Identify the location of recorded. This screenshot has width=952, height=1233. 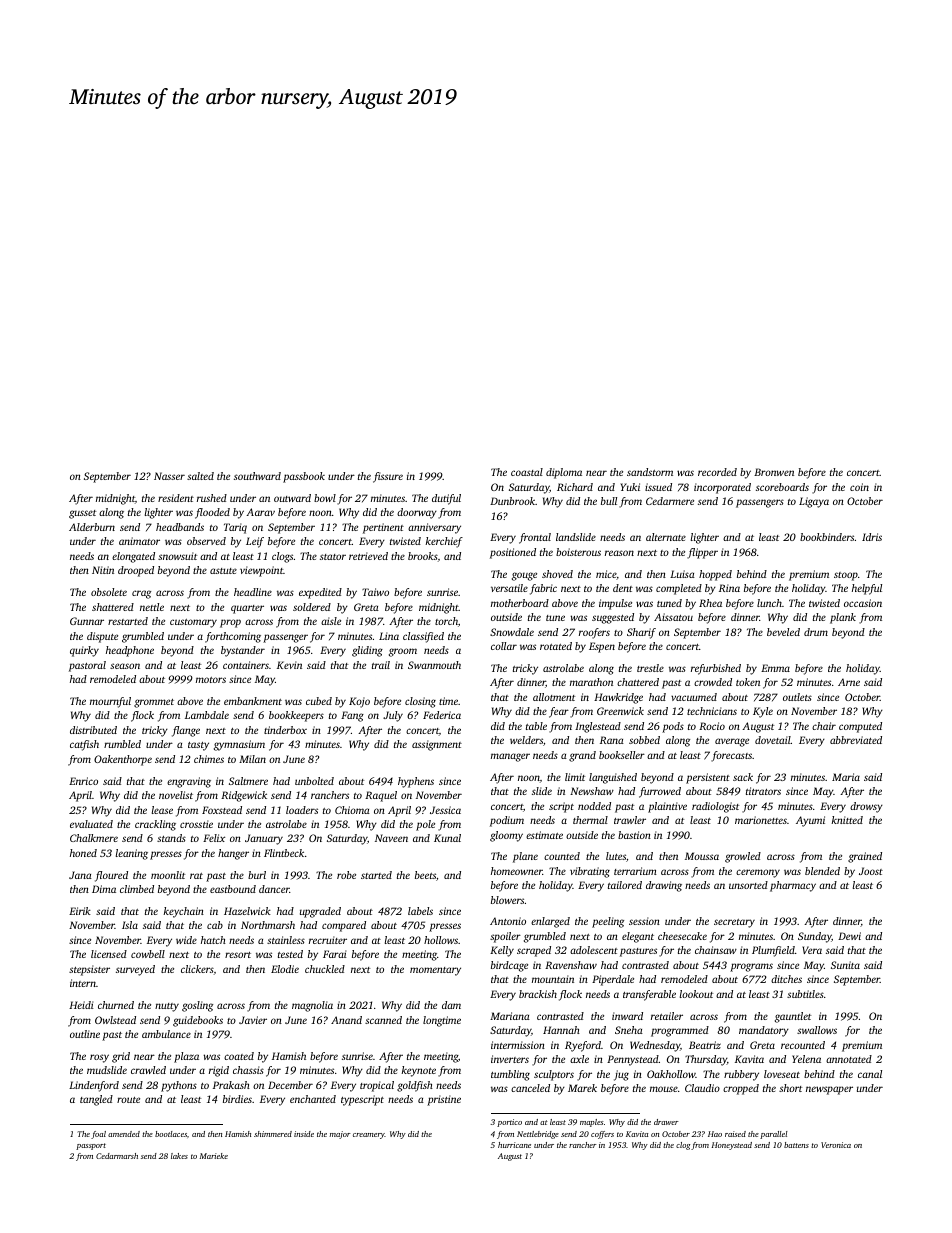
(717, 472).
